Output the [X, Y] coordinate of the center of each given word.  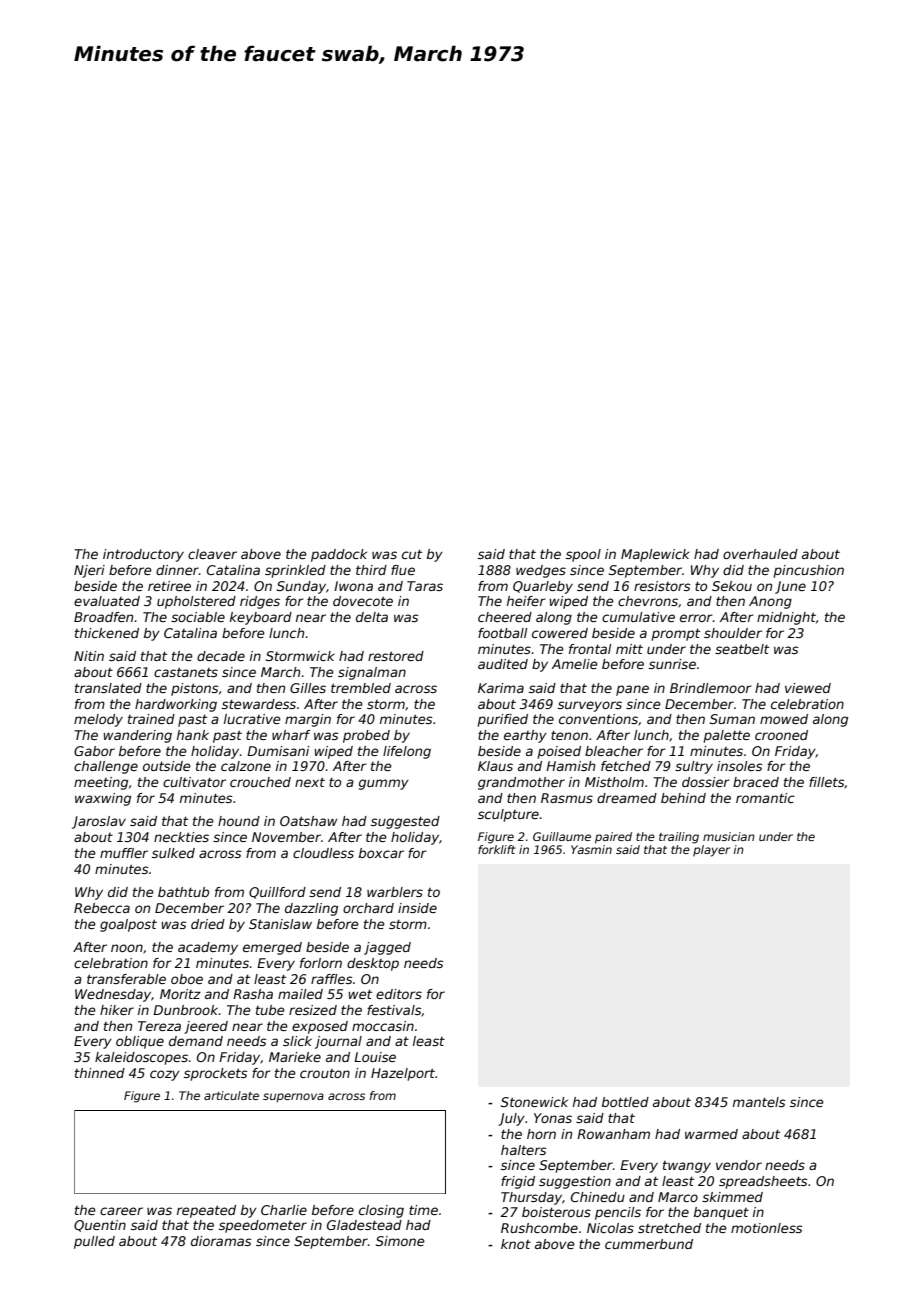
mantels [759, 1102]
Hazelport [403, 1074]
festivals [394, 1010]
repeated [206, 1211]
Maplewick [655, 555]
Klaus [495, 766]
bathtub [183, 892]
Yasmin [591, 849]
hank [193, 735]
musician [729, 836]
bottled [625, 1102]
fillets [826, 782]
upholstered [196, 602]
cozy [165, 1075]
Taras [425, 586]
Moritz [180, 994]
